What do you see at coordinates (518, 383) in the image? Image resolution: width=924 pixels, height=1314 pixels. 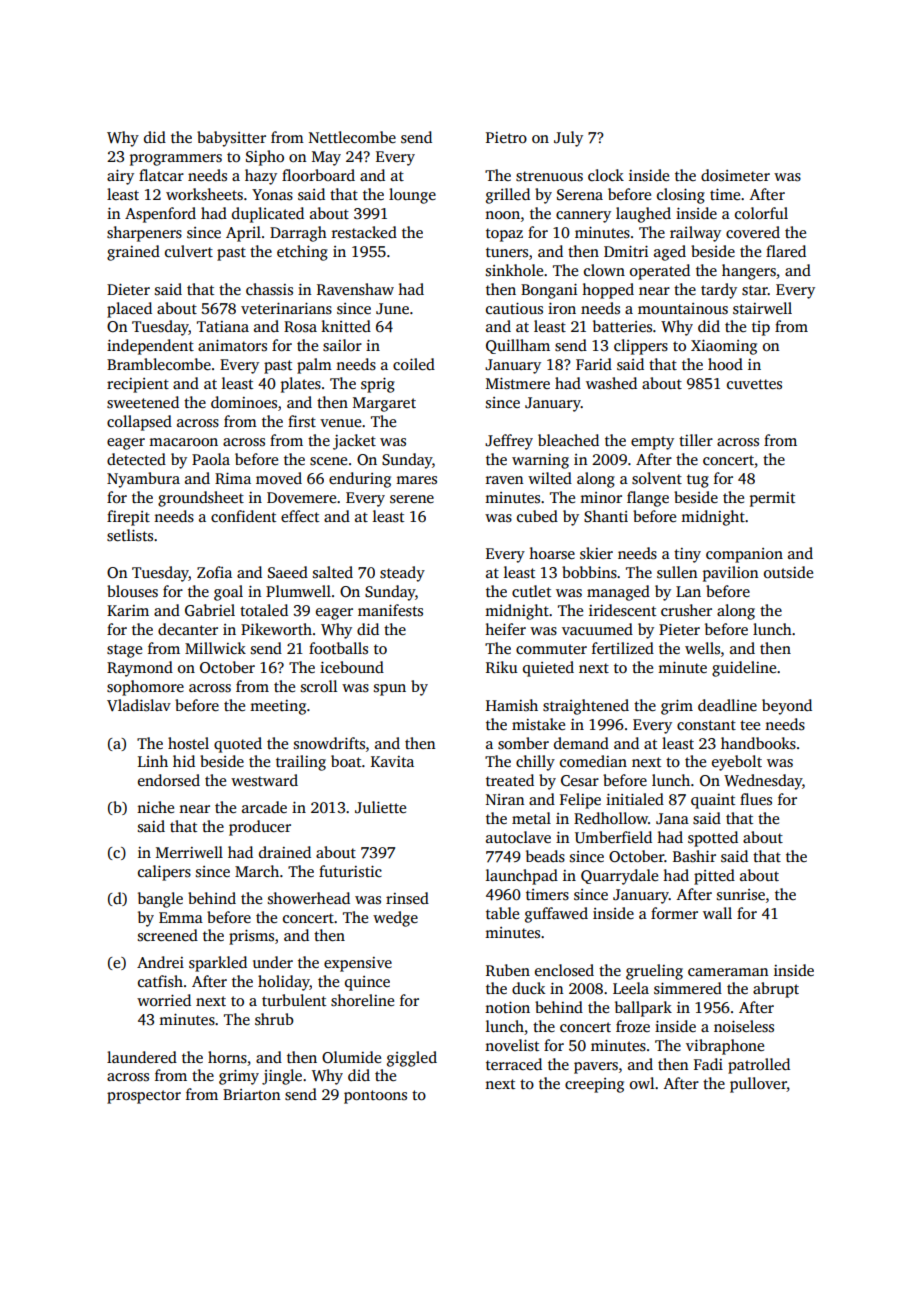 I see `Mistmere` at bounding box center [518, 383].
